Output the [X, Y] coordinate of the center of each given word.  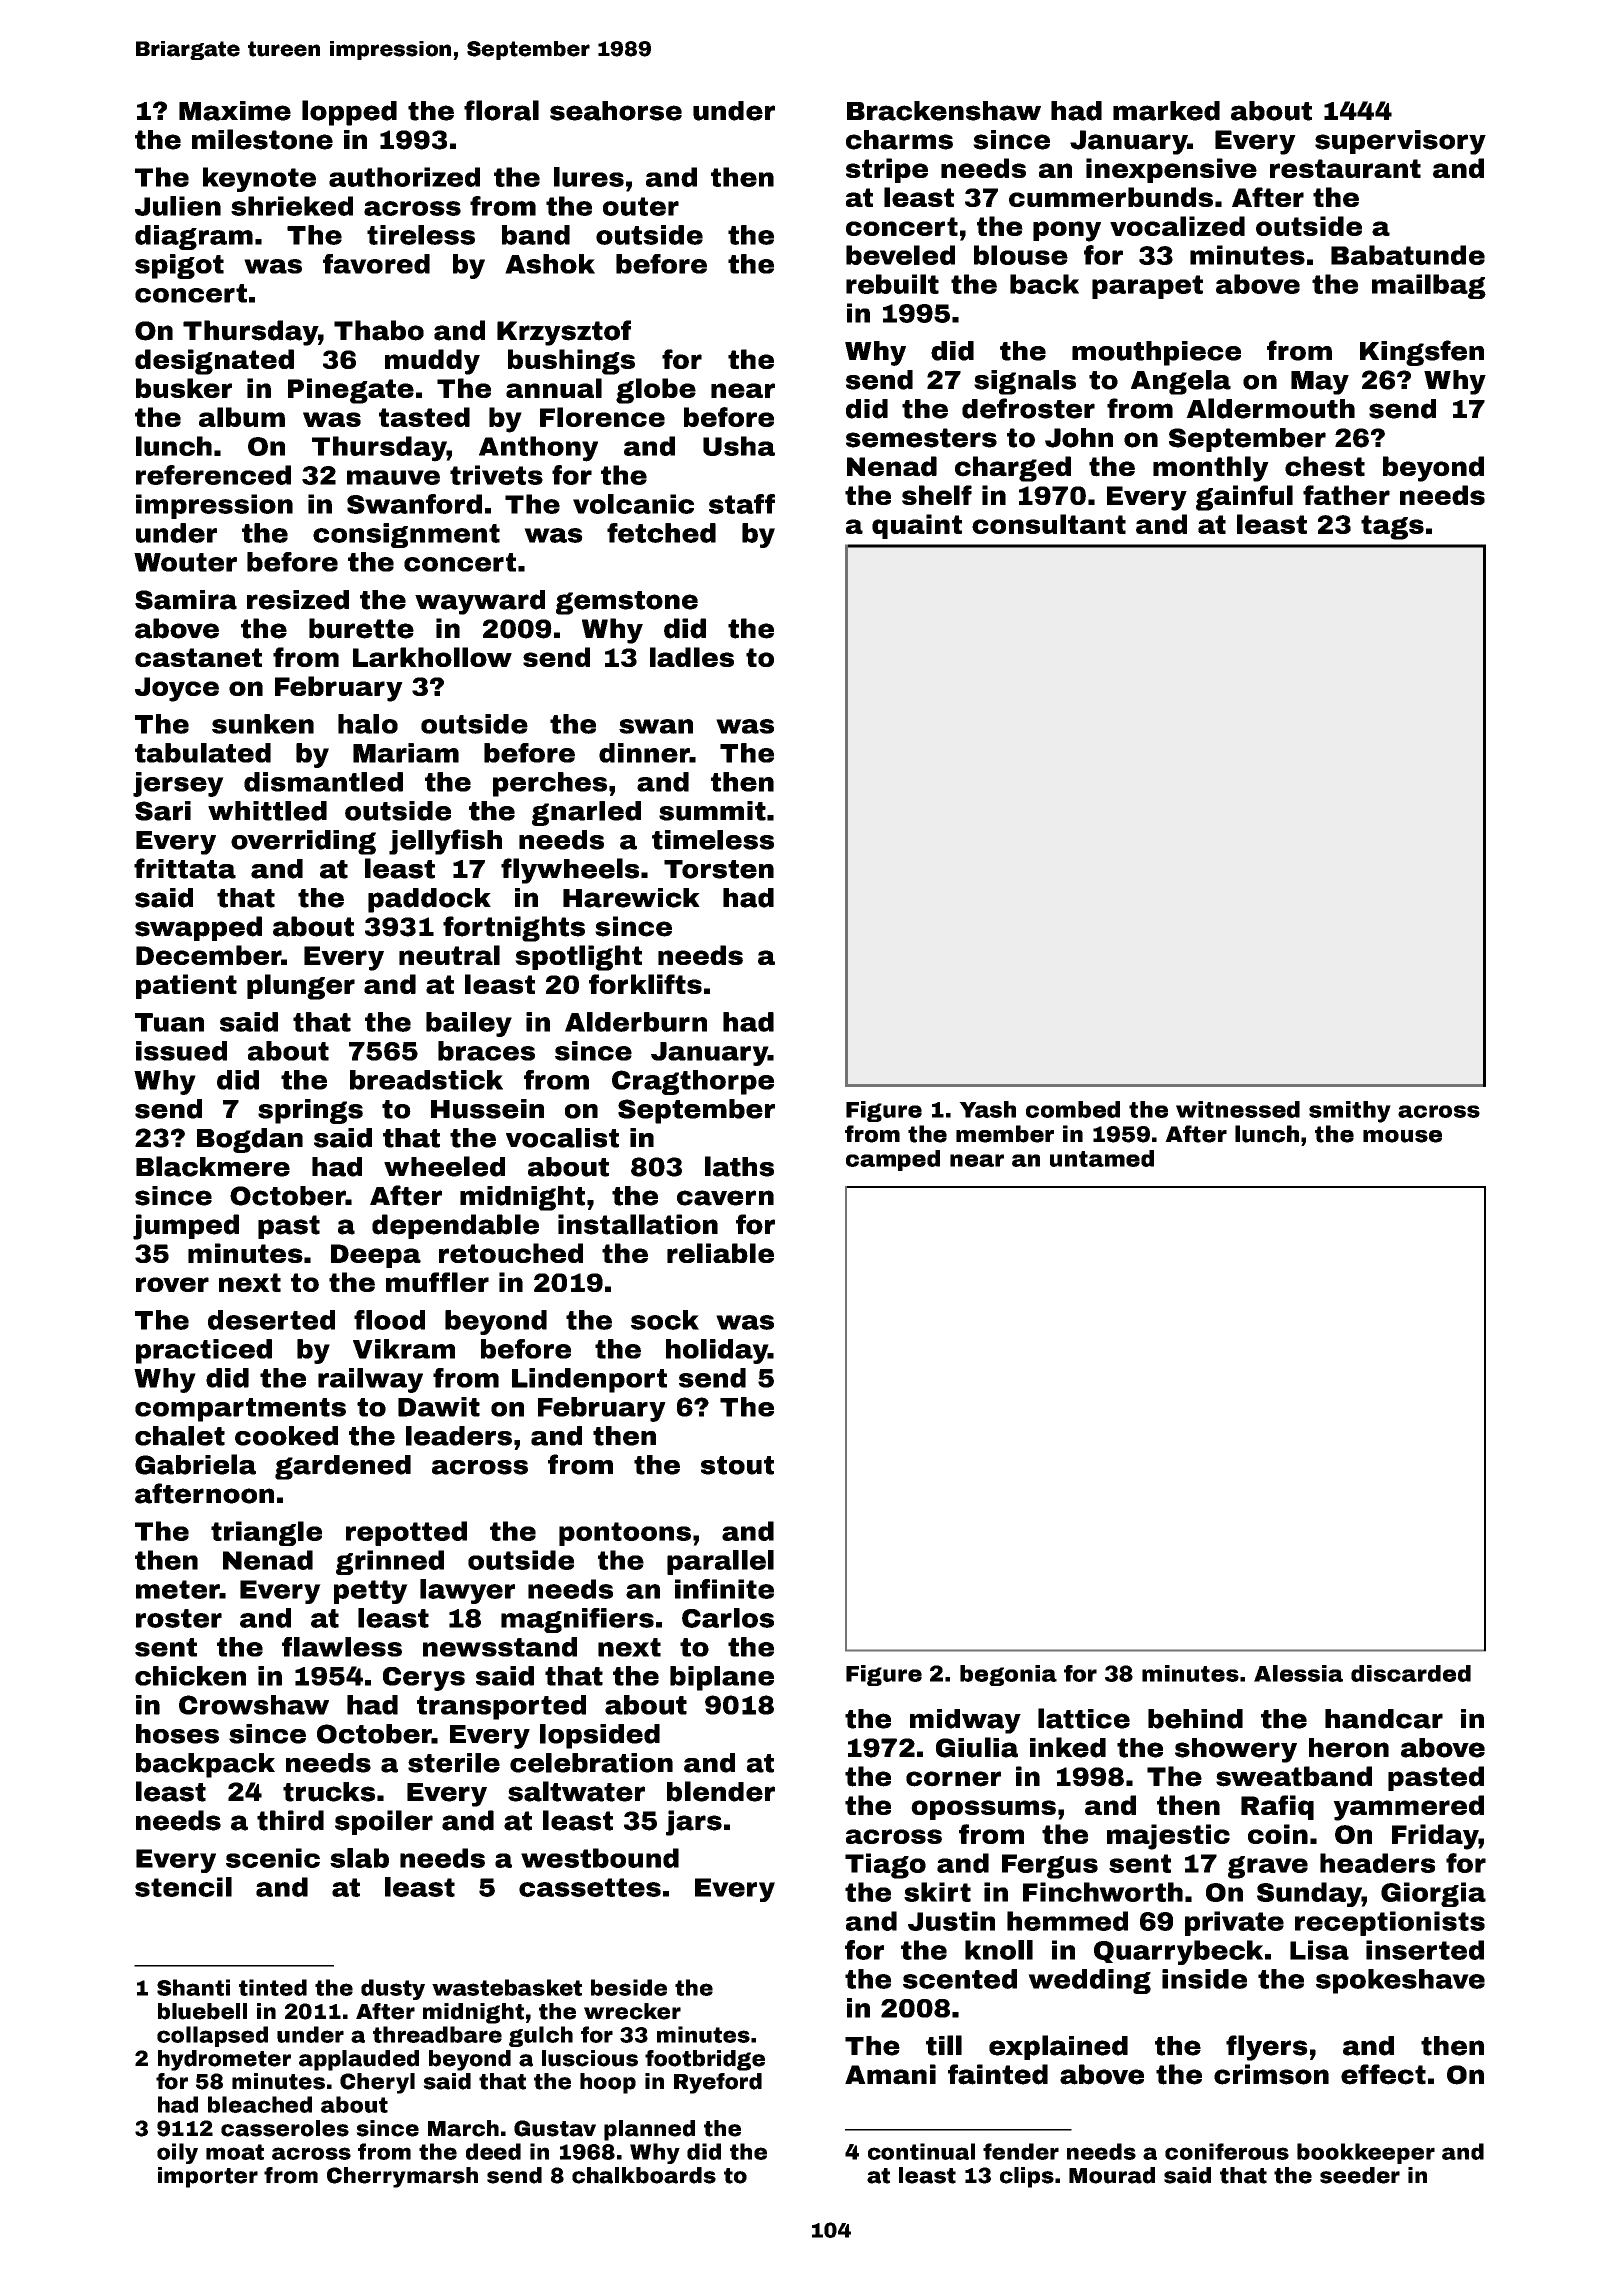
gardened [343, 1467]
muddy [432, 362]
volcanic [633, 504]
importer [208, 2177]
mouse [1402, 1136]
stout [737, 1465]
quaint [917, 526]
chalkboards [644, 2175]
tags [1392, 527]
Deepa [376, 1256]
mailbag [1429, 286]
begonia [1008, 1675]
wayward [480, 602]
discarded [1411, 1673]
